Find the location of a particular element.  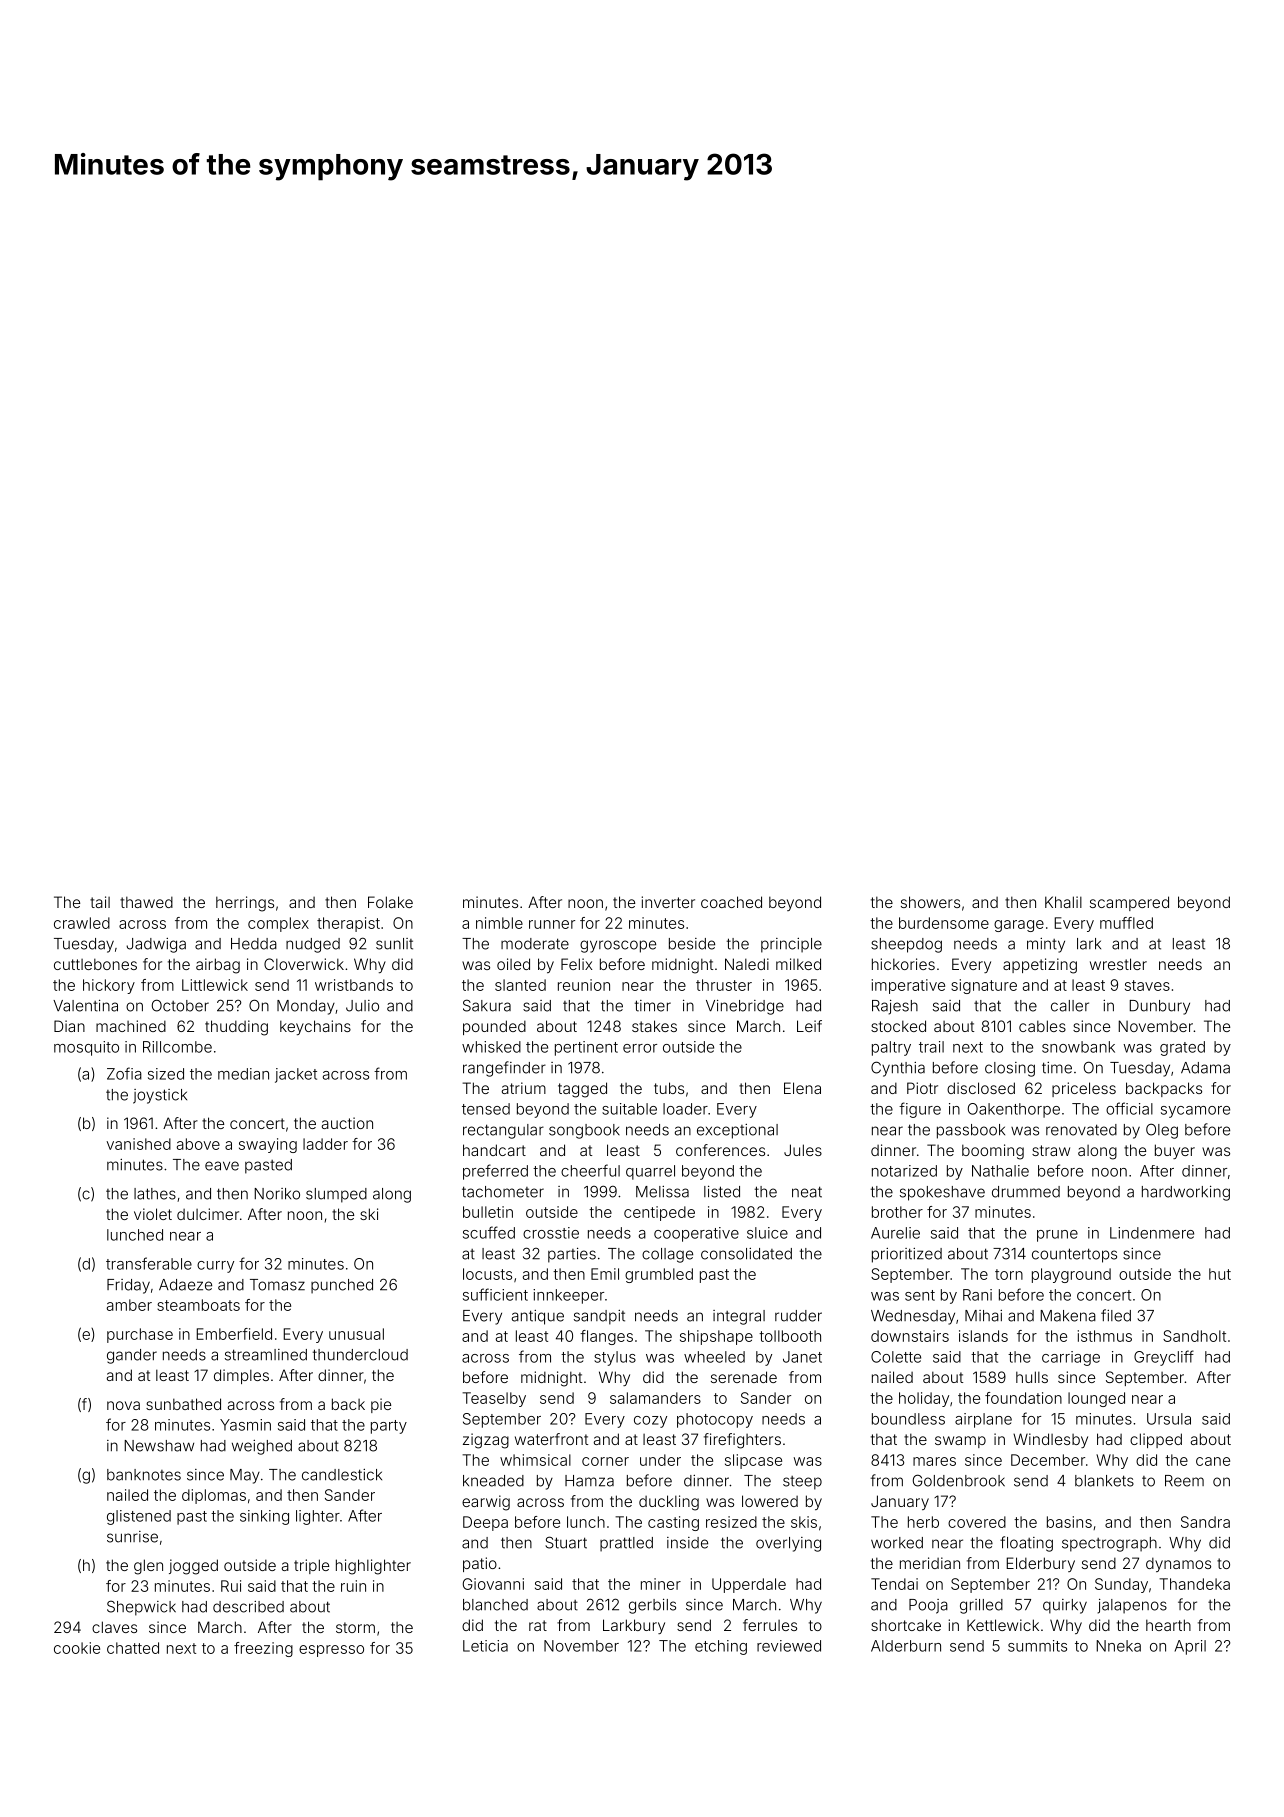

crawled is located at coordinates (82, 923).
